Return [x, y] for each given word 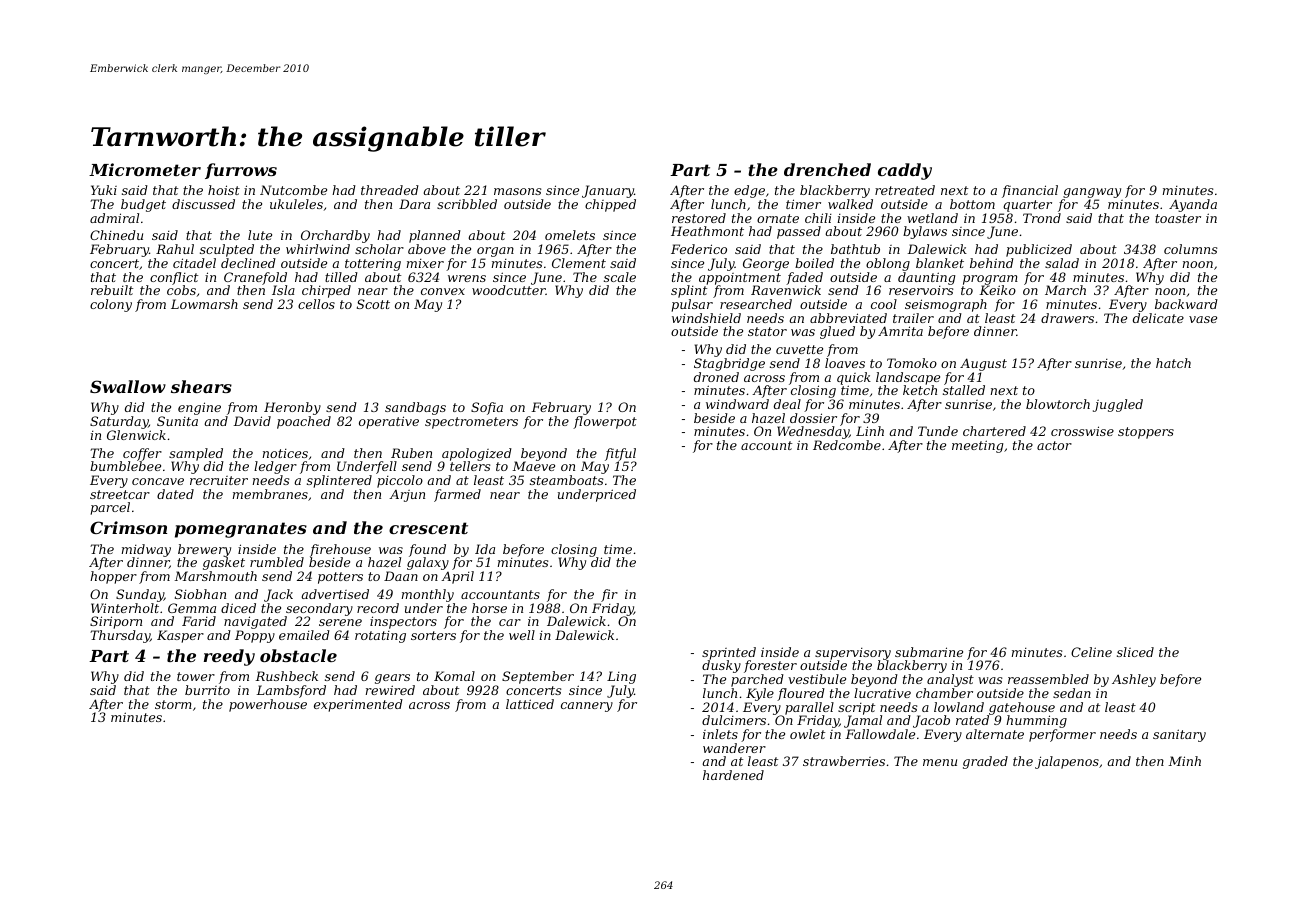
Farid [199, 621]
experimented [358, 705]
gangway [1092, 193]
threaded [390, 190]
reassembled [1048, 679]
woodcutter [509, 290]
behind [992, 263]
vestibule [817, 679]
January [608, 191]
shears [201, 386]
